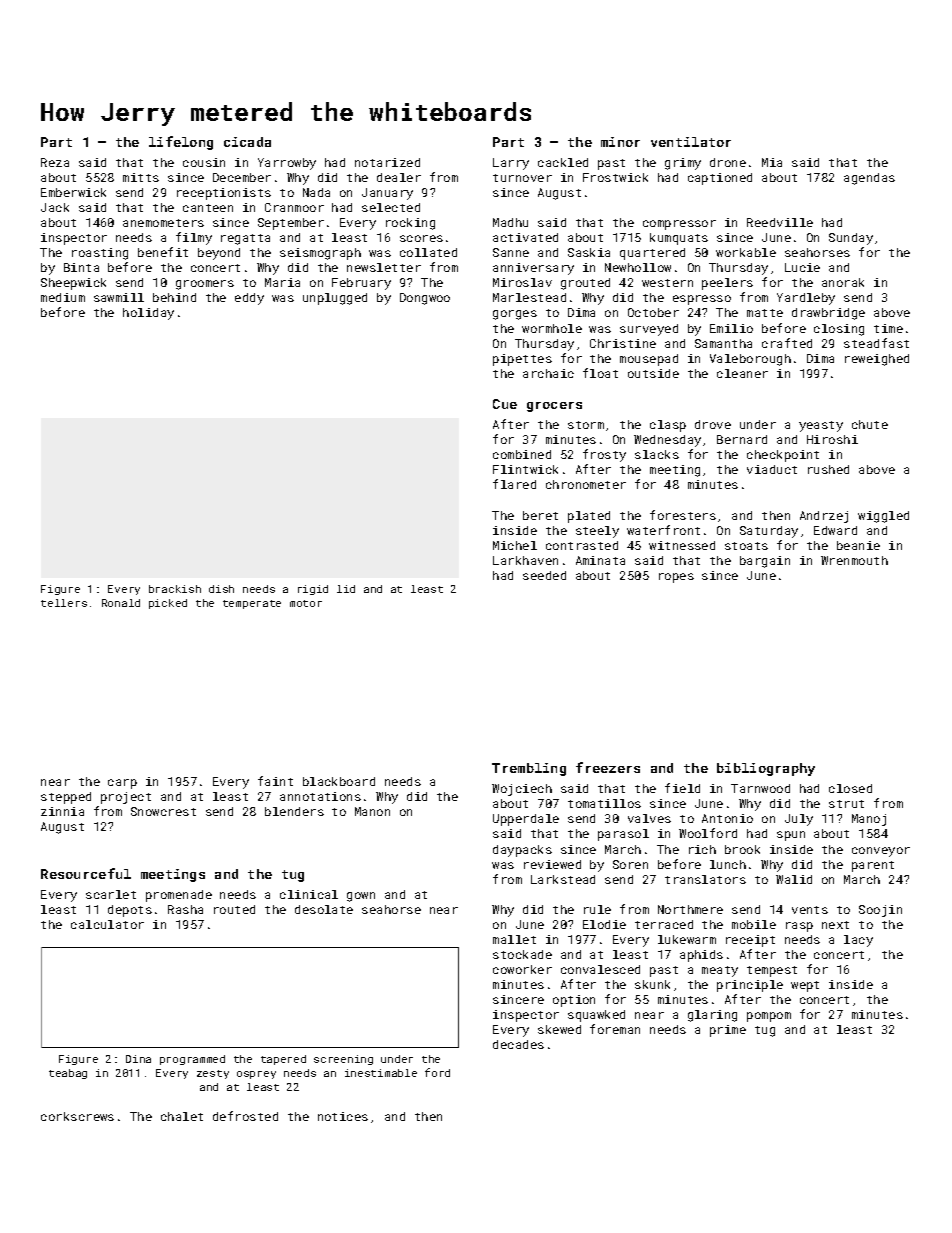  What do you see at coordinates (324, 909) in the screenshot?
I see `desolate` at bounding box center [324, 909].
